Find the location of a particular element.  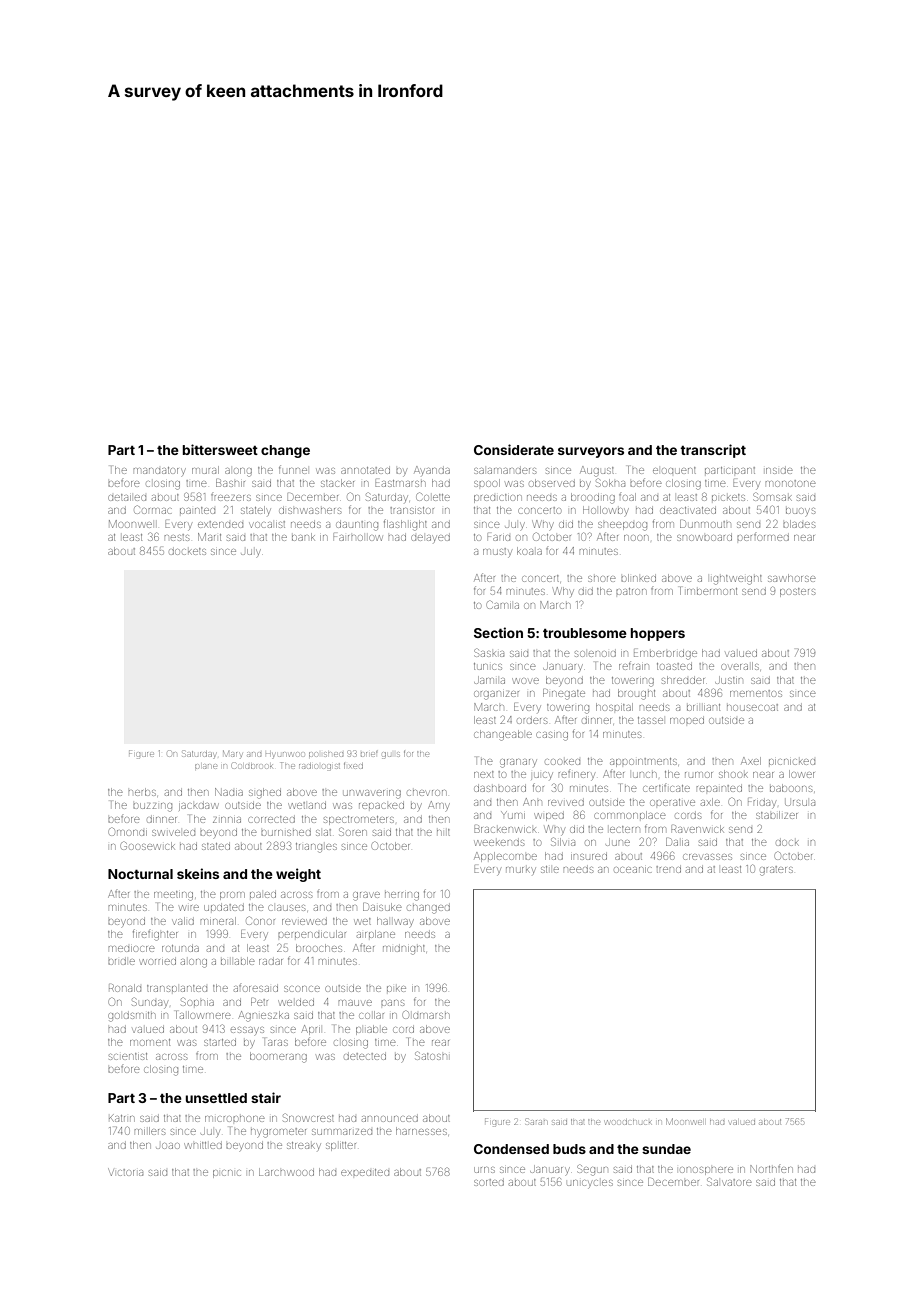

annotated is located at coordinates (365, 470).
